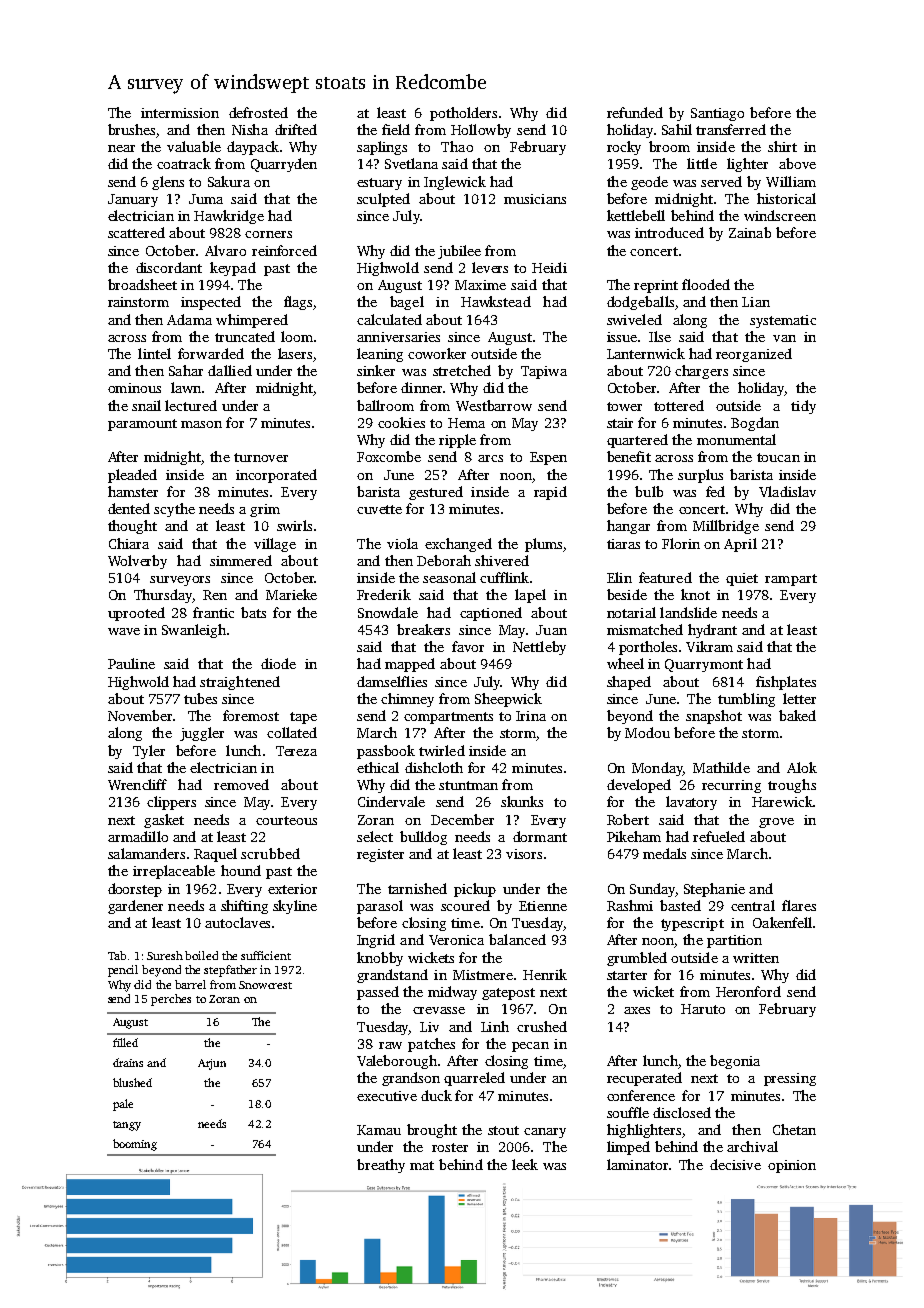  Describe the element at coordinates (545, 1133) in the screenshot. I see `canary` at that location.
